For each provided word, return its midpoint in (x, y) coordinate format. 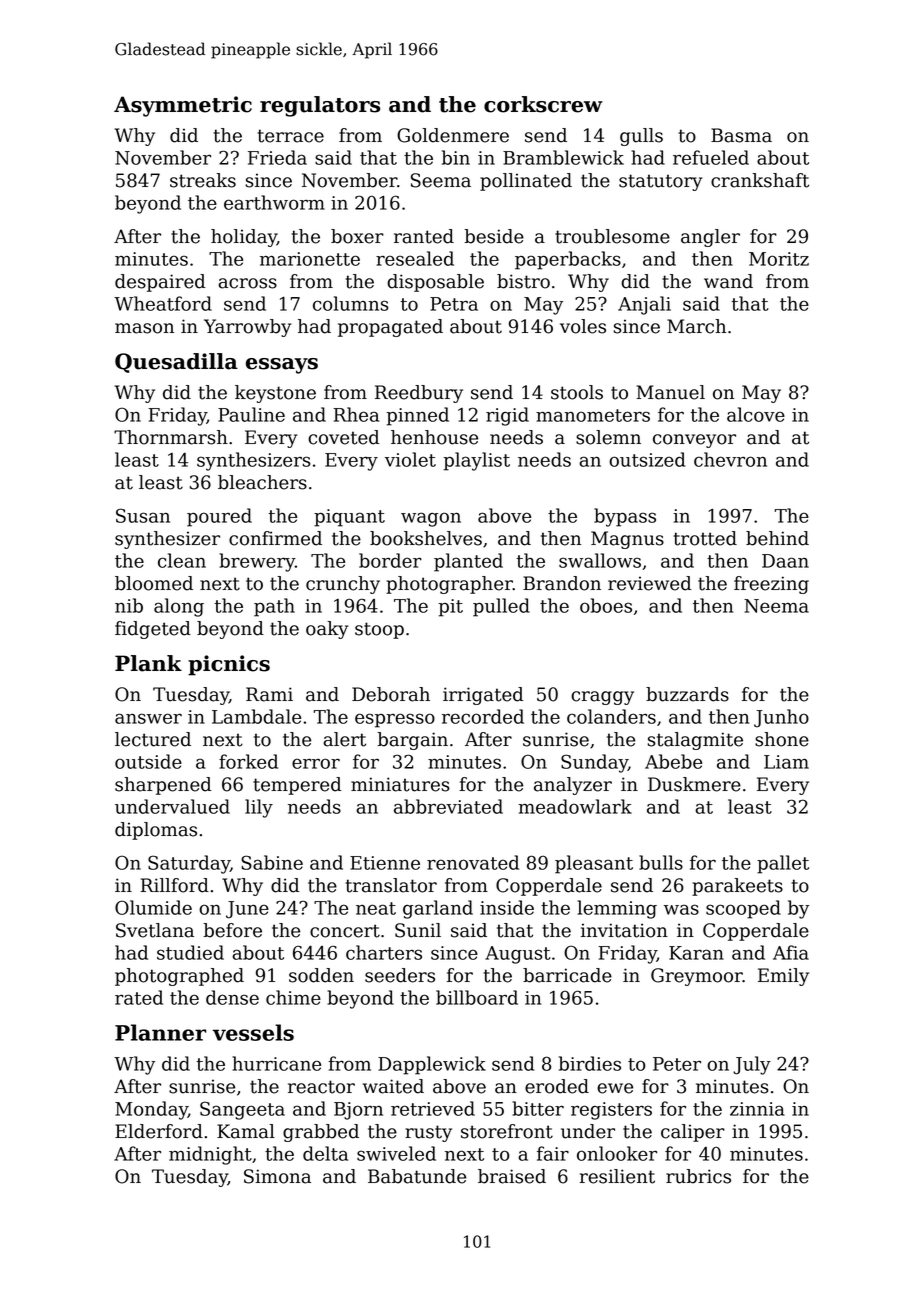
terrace (290, 136)
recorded (483, 716)
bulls (661, 862)
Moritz (779, 259)
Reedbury (419, 394)
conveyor (694, 441)
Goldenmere (453, 135)
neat (376, 908)
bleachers (262, 482)
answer (148, 718)
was (681, 909)
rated (139, 997)
